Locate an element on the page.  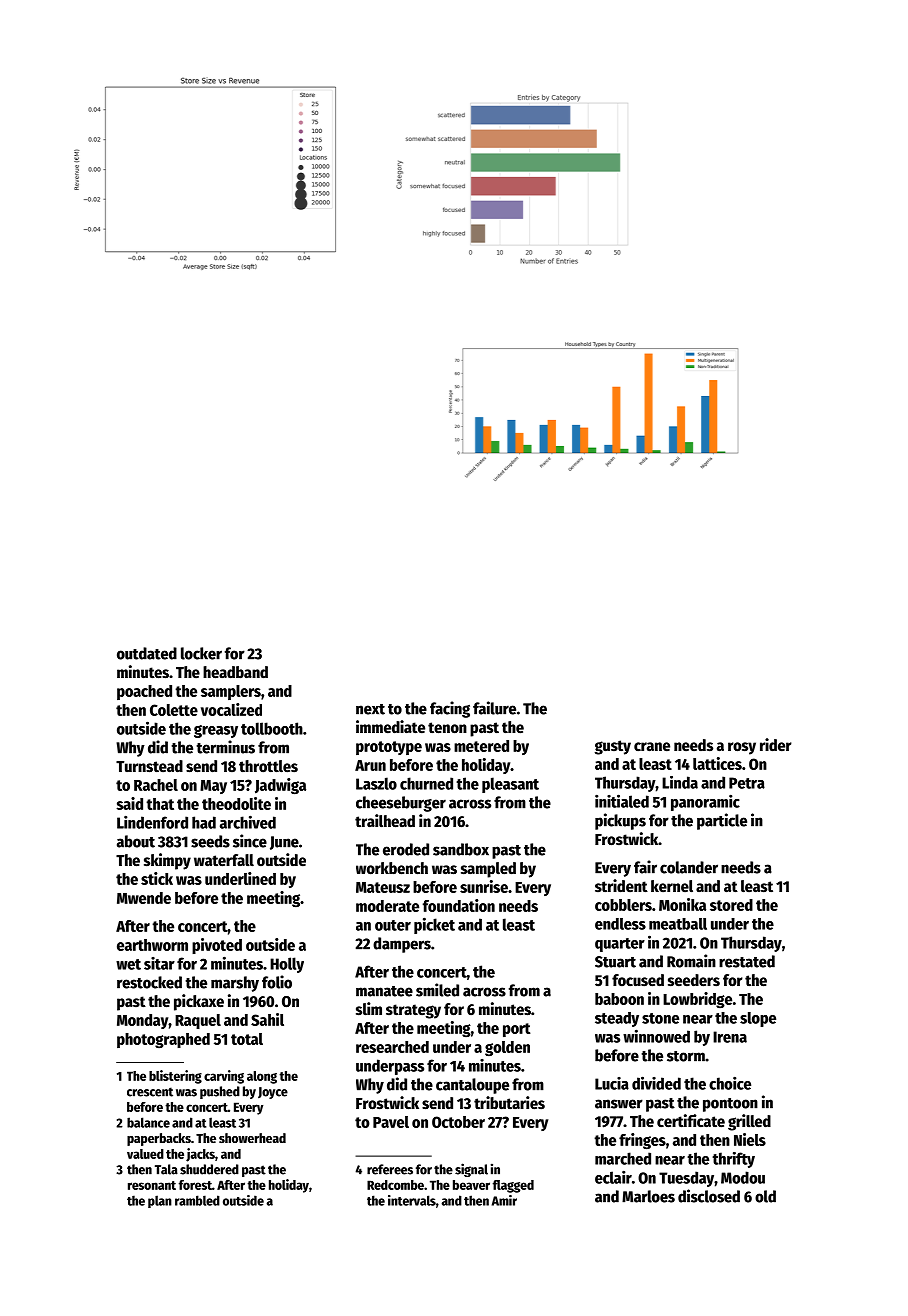
certificate is located at coordinates (691, 1121).
